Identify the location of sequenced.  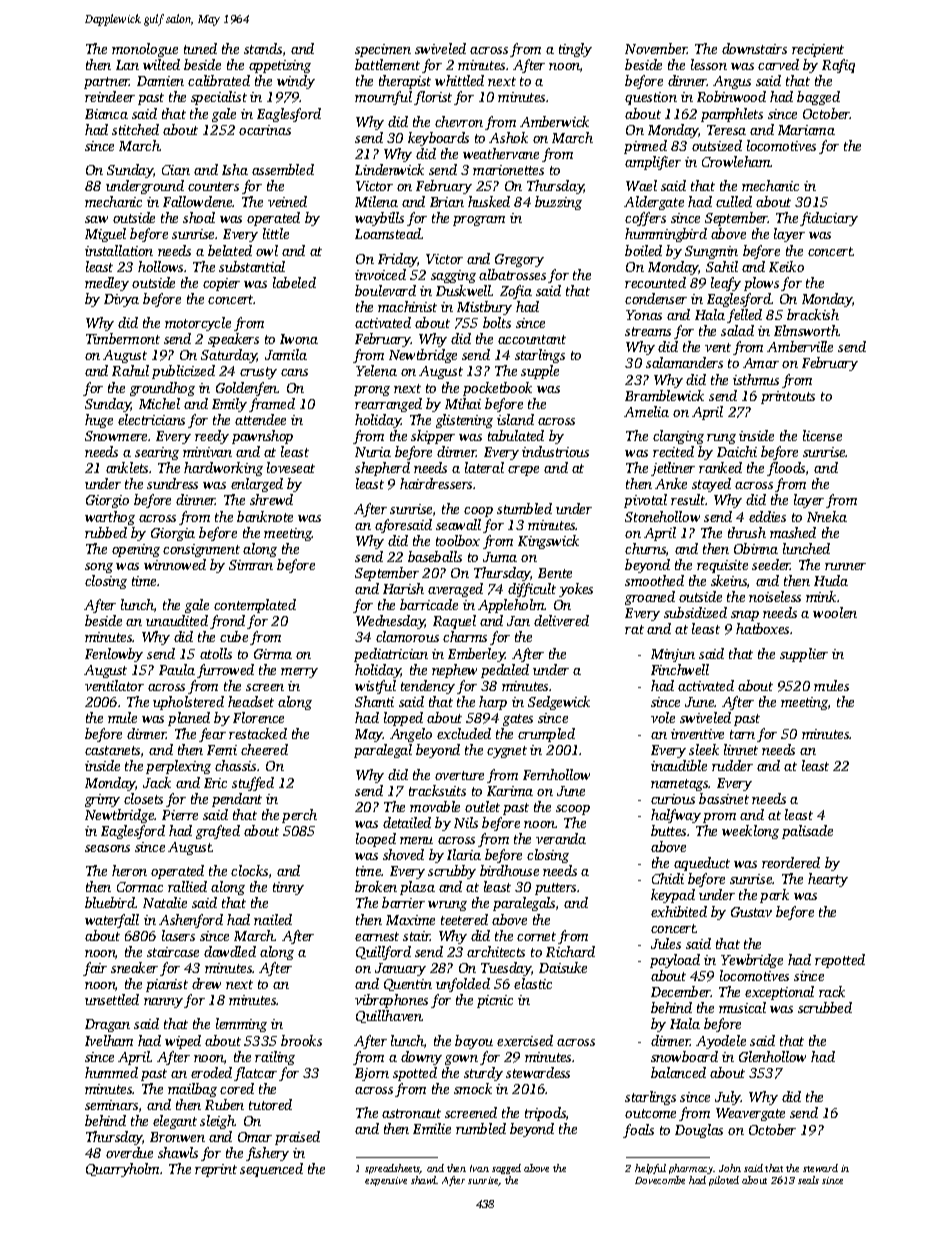
(271, 1170).
